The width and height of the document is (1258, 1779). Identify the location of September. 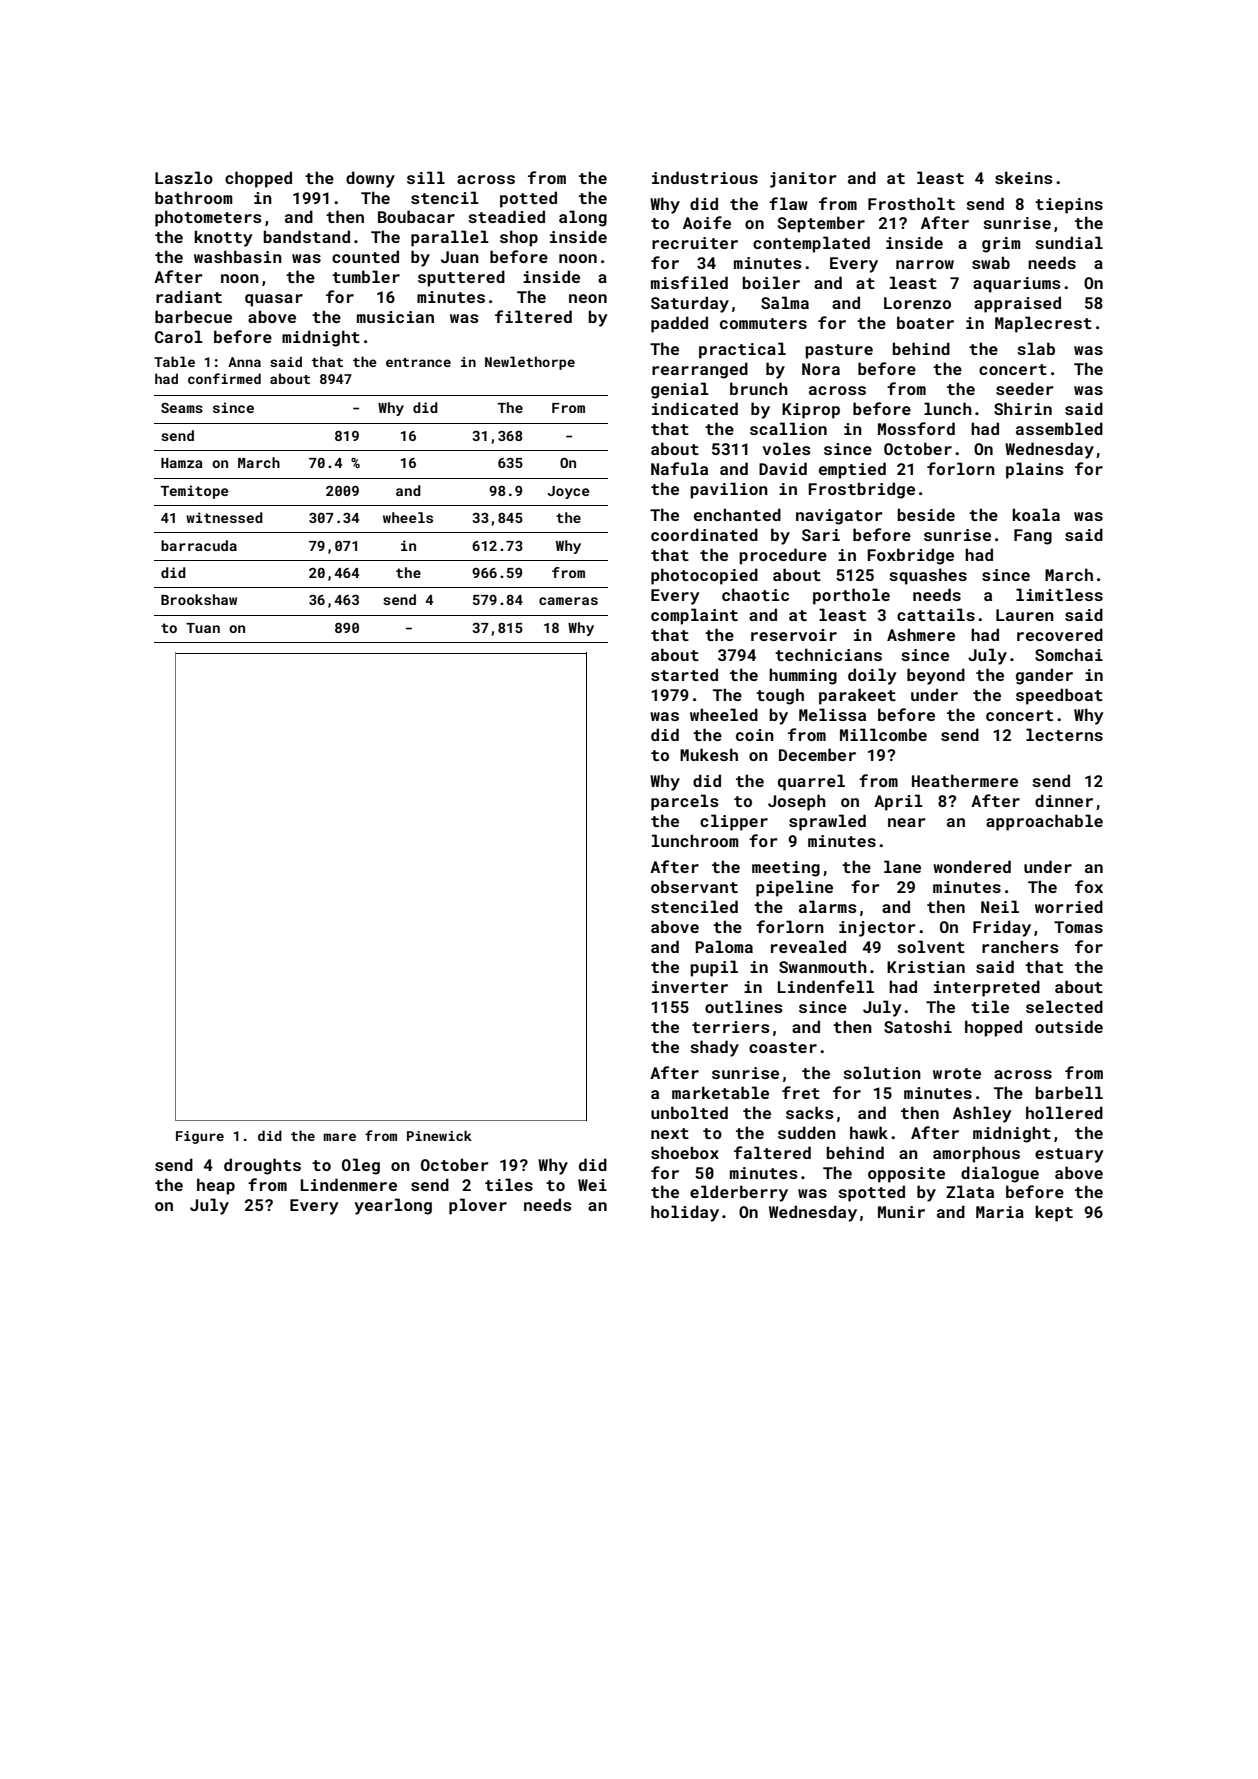
(821, 224).
